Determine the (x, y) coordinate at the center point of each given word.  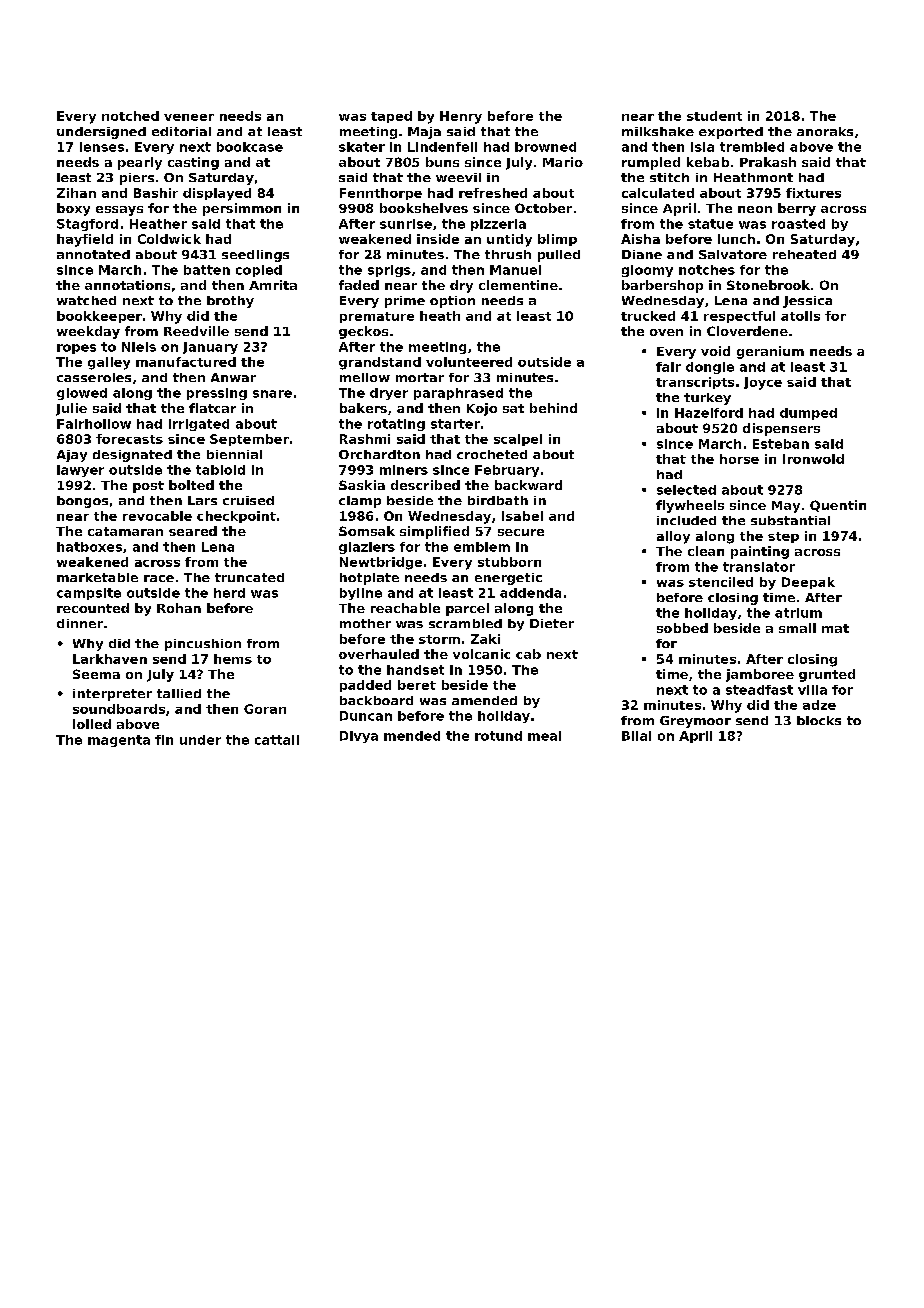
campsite (89, 594)
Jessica (807, 302)
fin (164, 740)
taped (391, 117)
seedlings (255, 256)
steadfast (759, 690)
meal (544, 736)
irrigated (199, 425)
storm (439, 639)
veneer (189, 117)
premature (377, 317)
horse (739, 459)
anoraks (825, 131)
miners (404, 470)
